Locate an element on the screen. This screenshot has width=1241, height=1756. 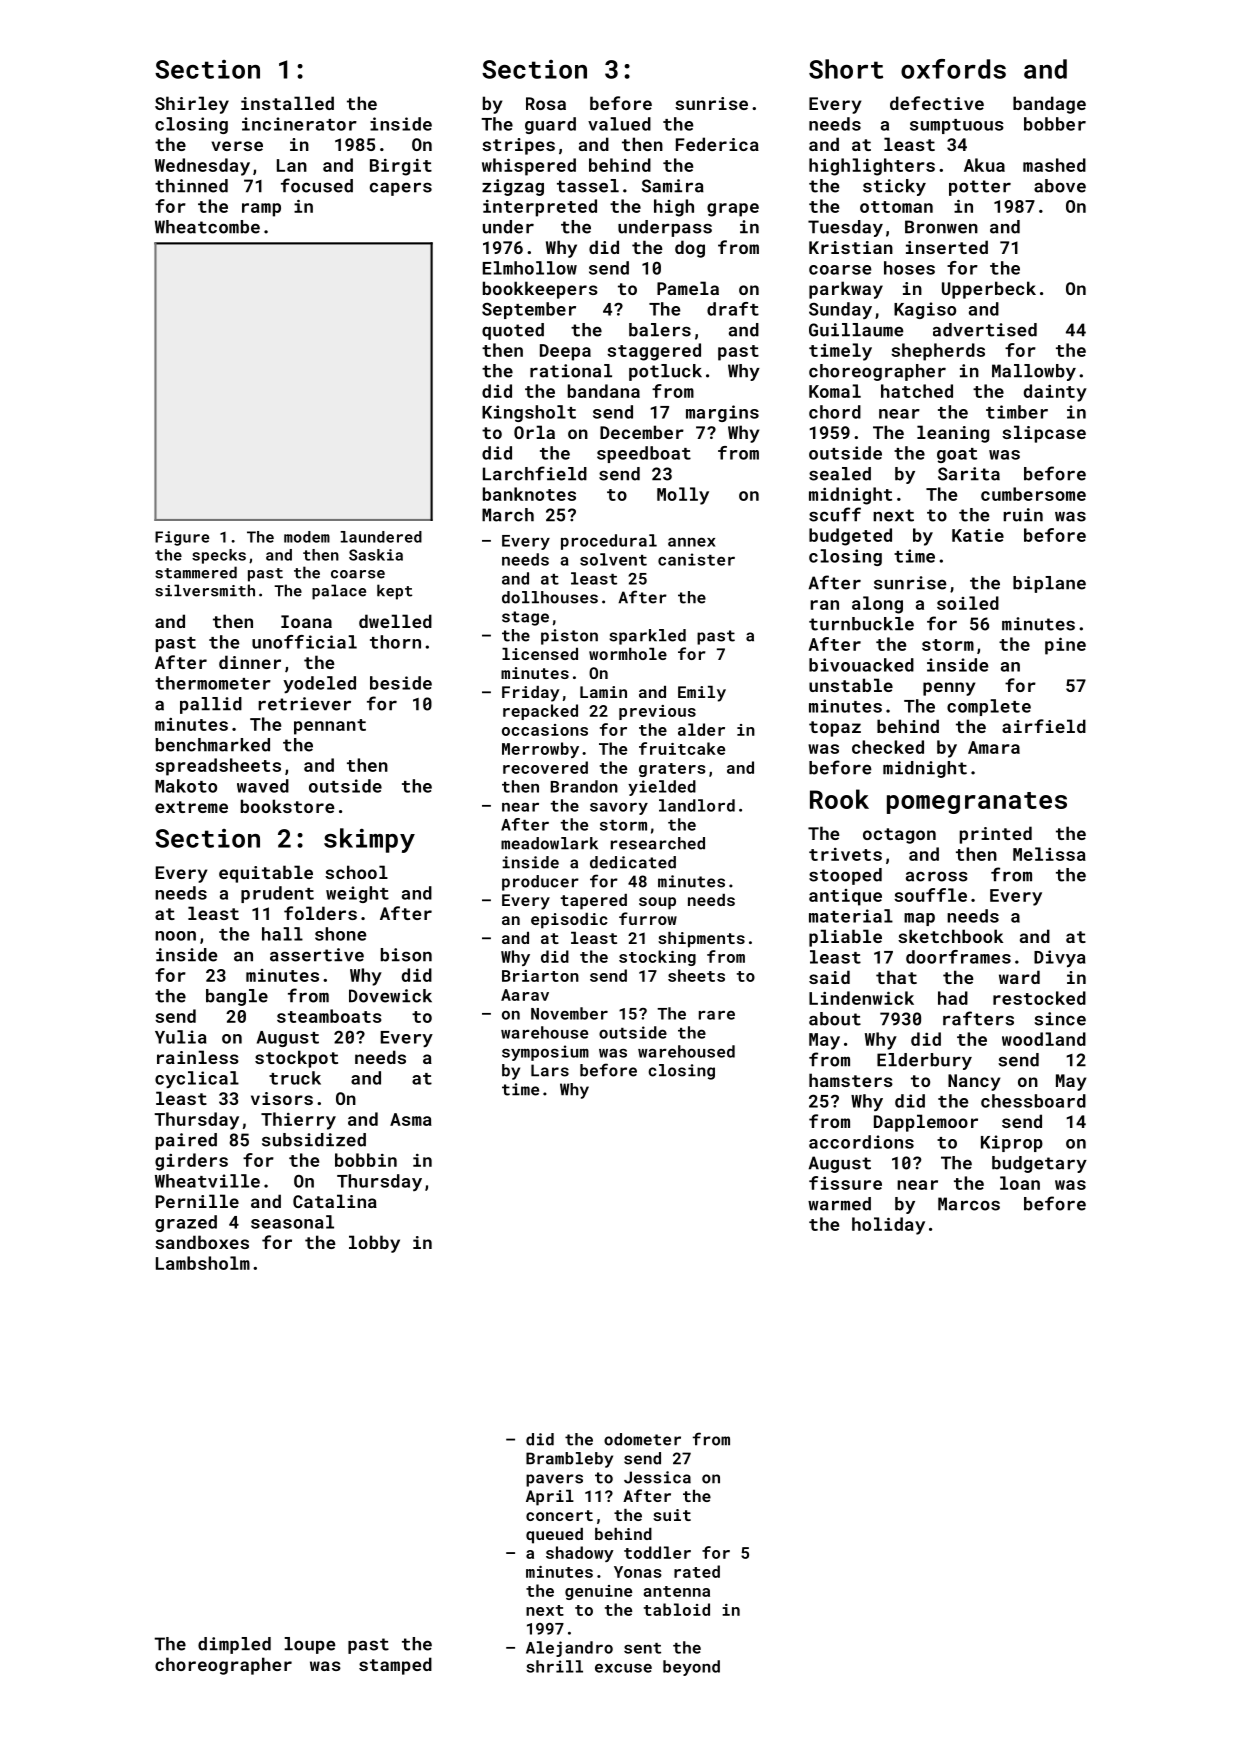
woodland is located at coordinates (1044, 1039).
